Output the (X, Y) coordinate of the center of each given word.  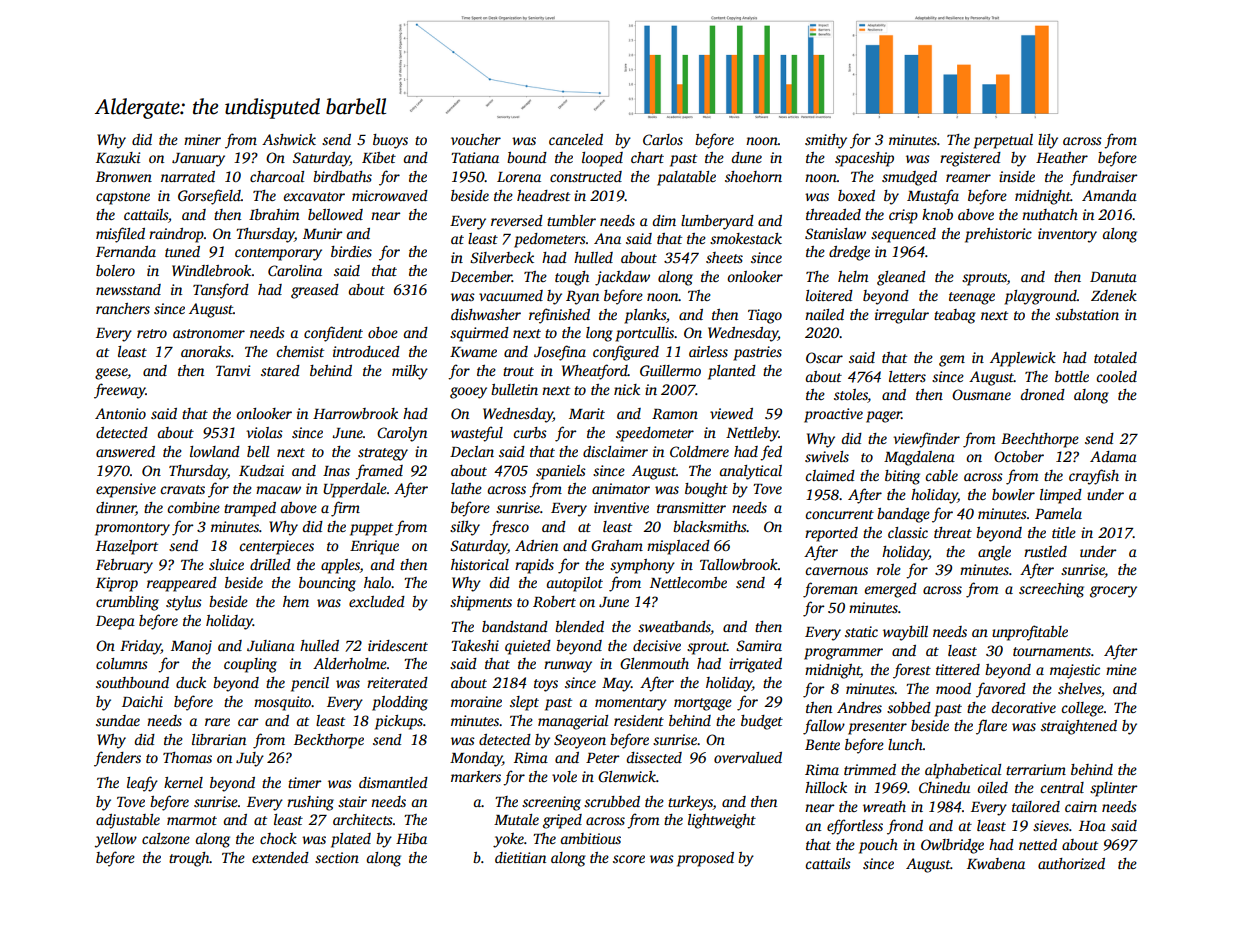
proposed (705, 859)
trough (189, 859)
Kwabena (996, 863)
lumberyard (717, 222)
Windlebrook (212, 270)
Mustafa (933, 197)
